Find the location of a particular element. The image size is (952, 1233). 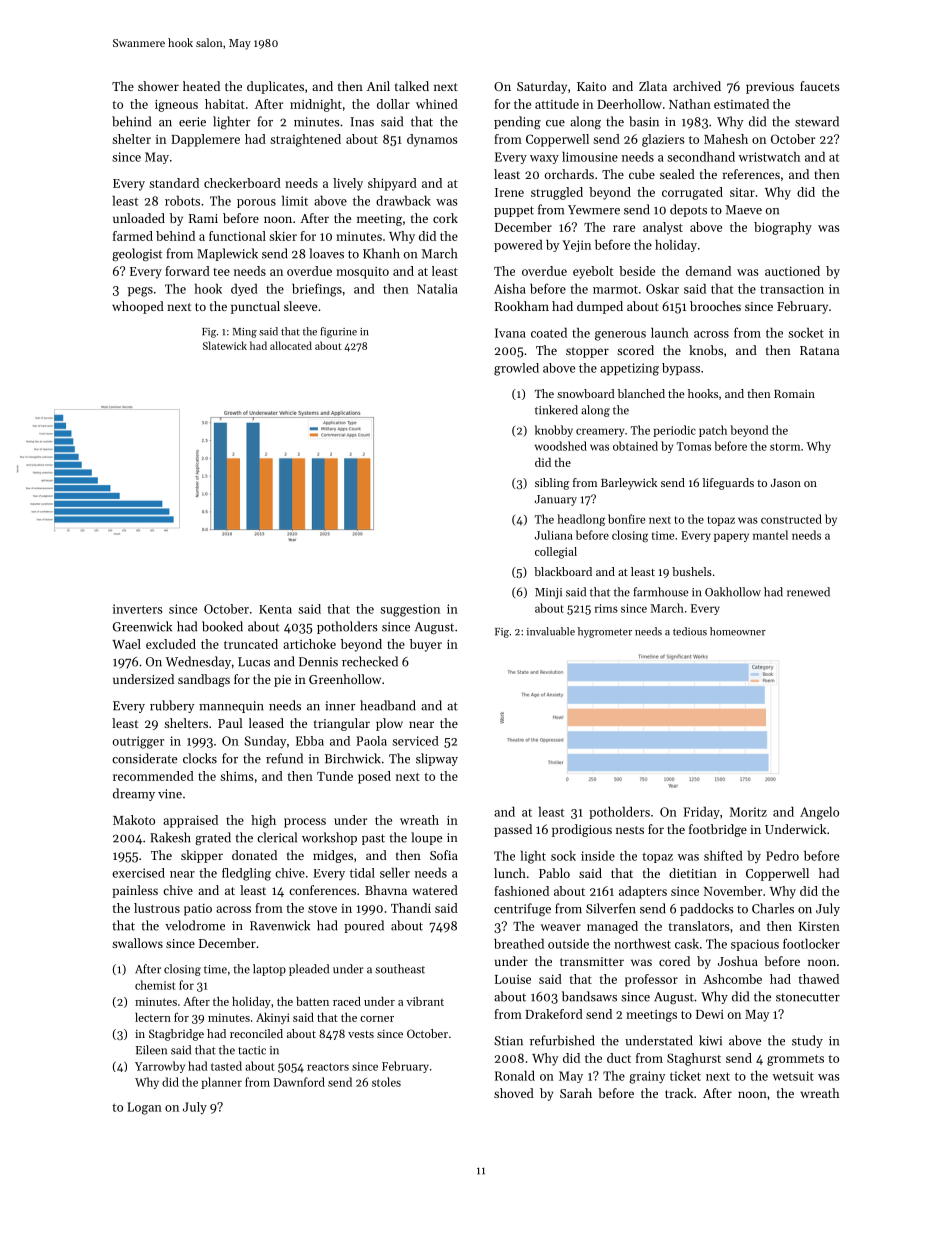

standard is located at coordinates (174, 183).
